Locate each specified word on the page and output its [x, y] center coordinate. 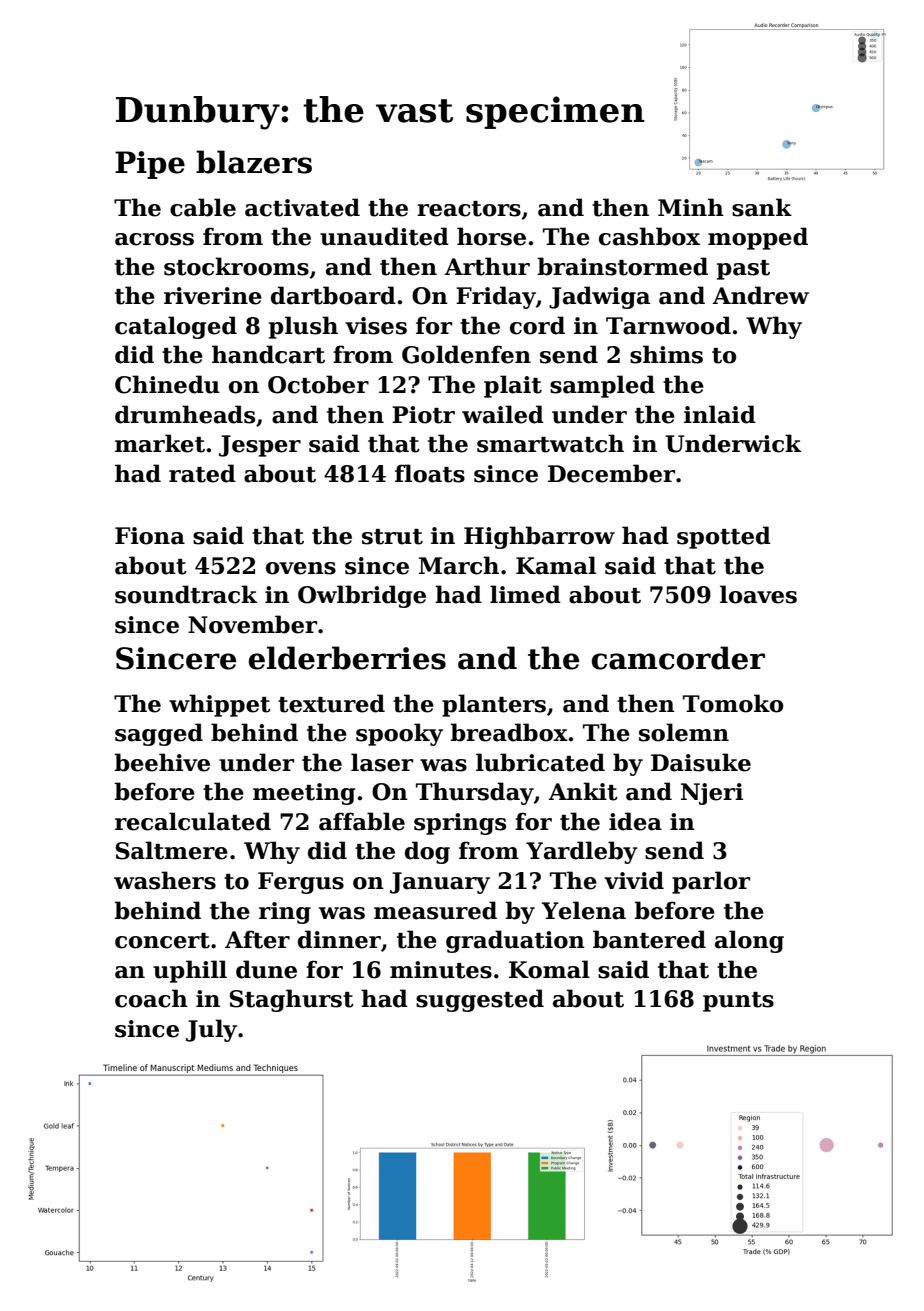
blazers [254, 162]
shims [666, 354]
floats [430, 473]
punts [738, 1002]
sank [762, 207]
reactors [469, 209]
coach [151, 998]
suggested [480, 1000]
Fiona [150, 536]
